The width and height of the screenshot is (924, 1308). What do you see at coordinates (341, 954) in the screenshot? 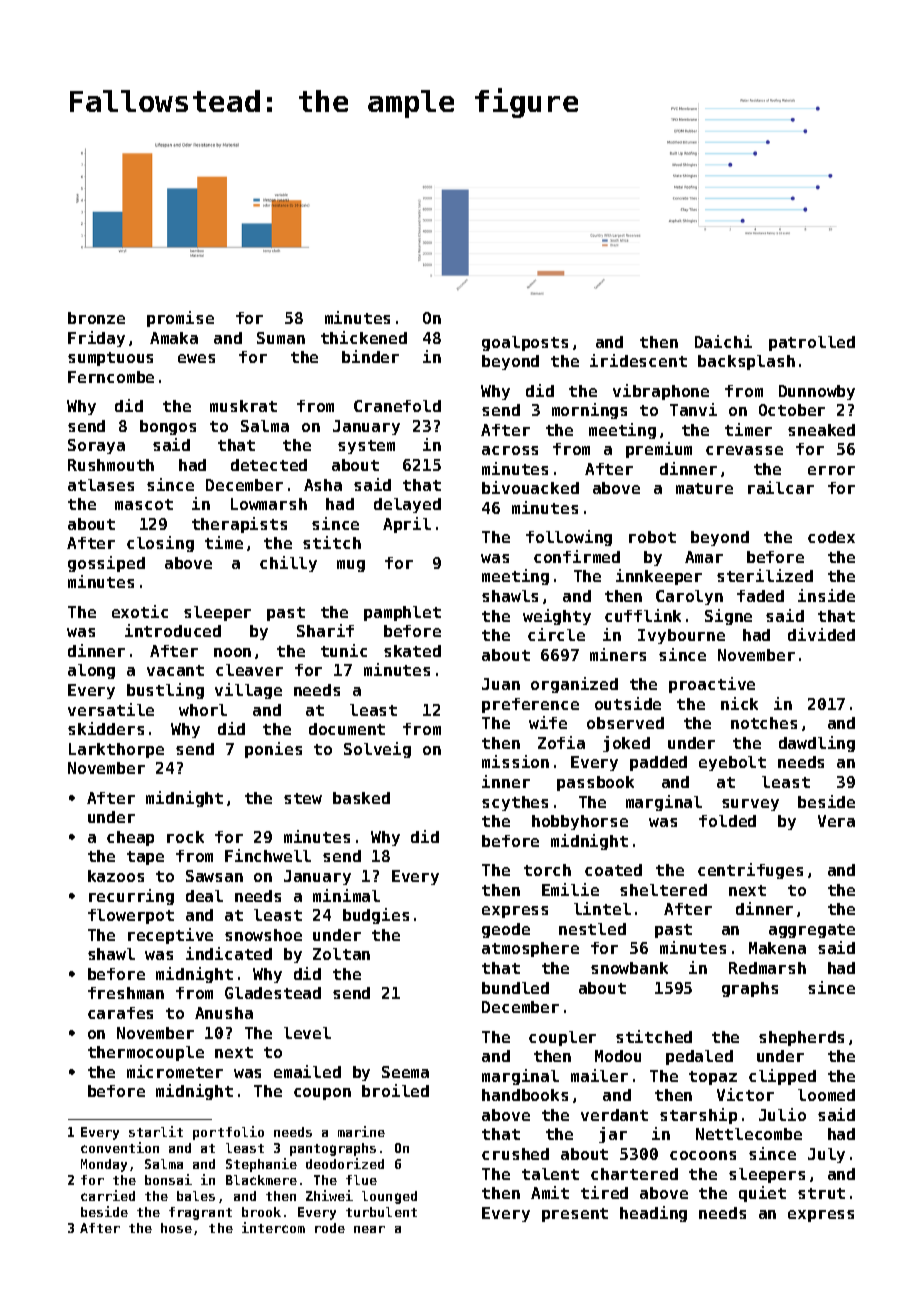
I see `Zoltan` at bounding box center [341, 954].
